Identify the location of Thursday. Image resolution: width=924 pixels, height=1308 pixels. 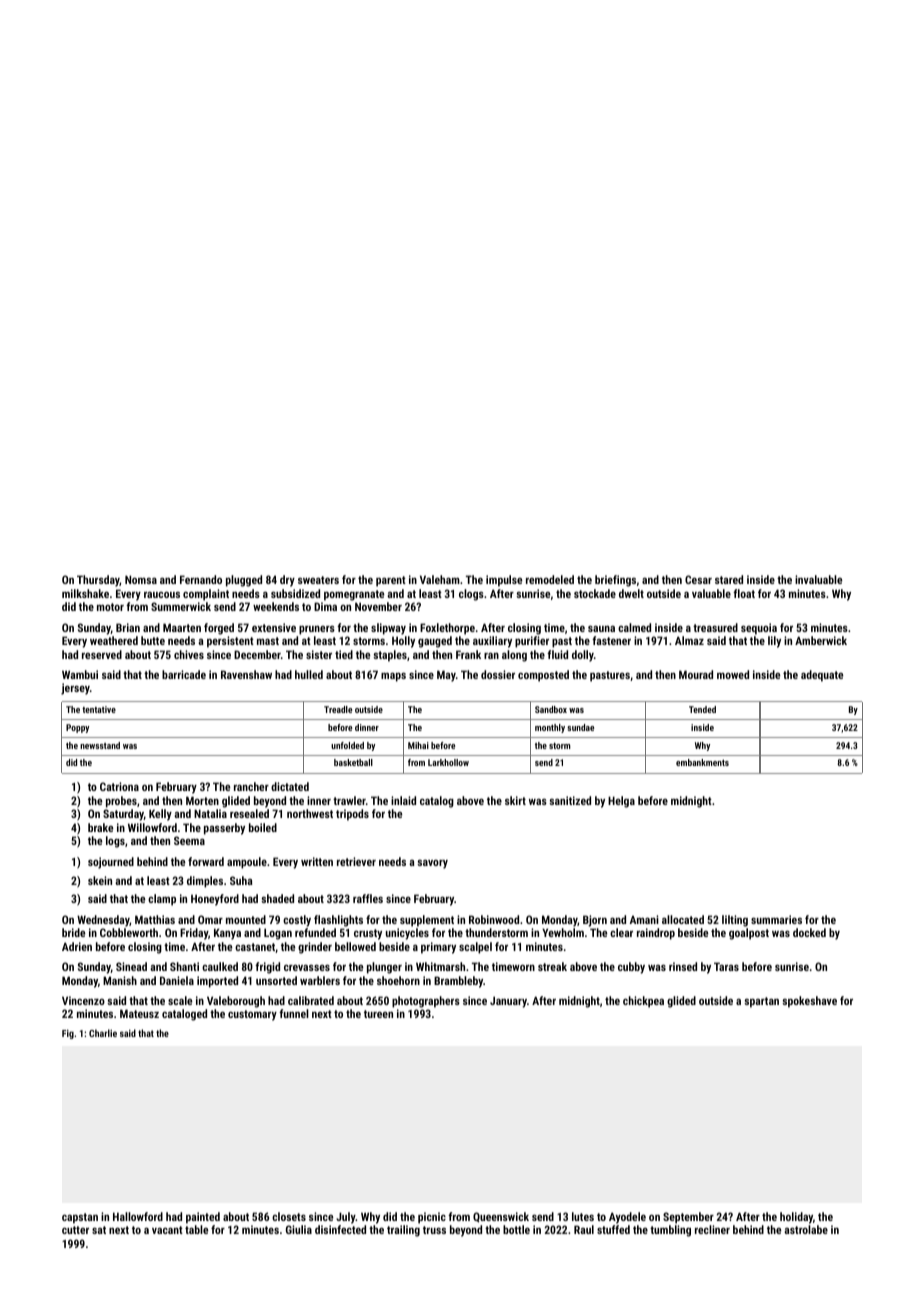
(98, 581).
